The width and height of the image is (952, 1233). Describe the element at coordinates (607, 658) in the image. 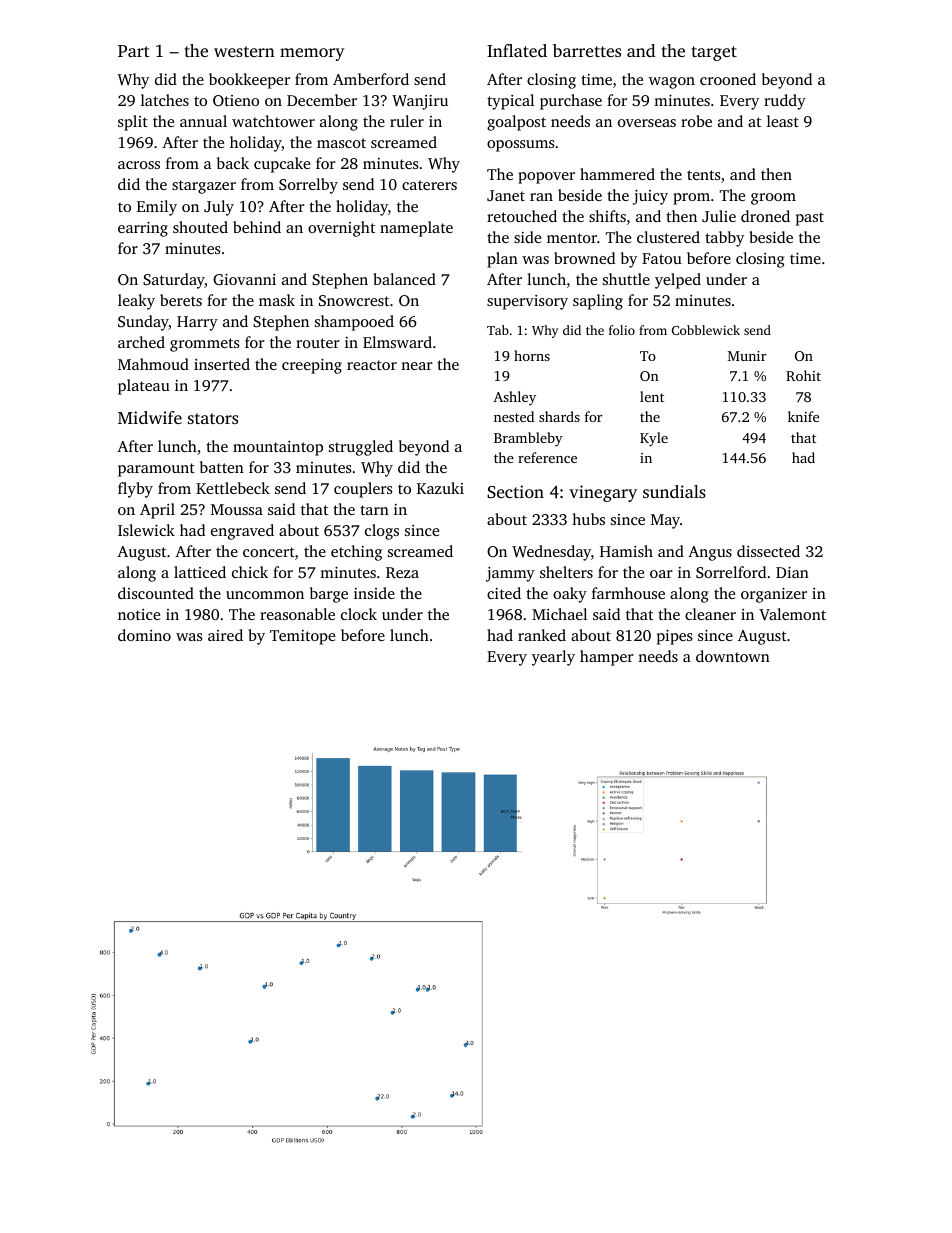

I see `hamper` at that location.
